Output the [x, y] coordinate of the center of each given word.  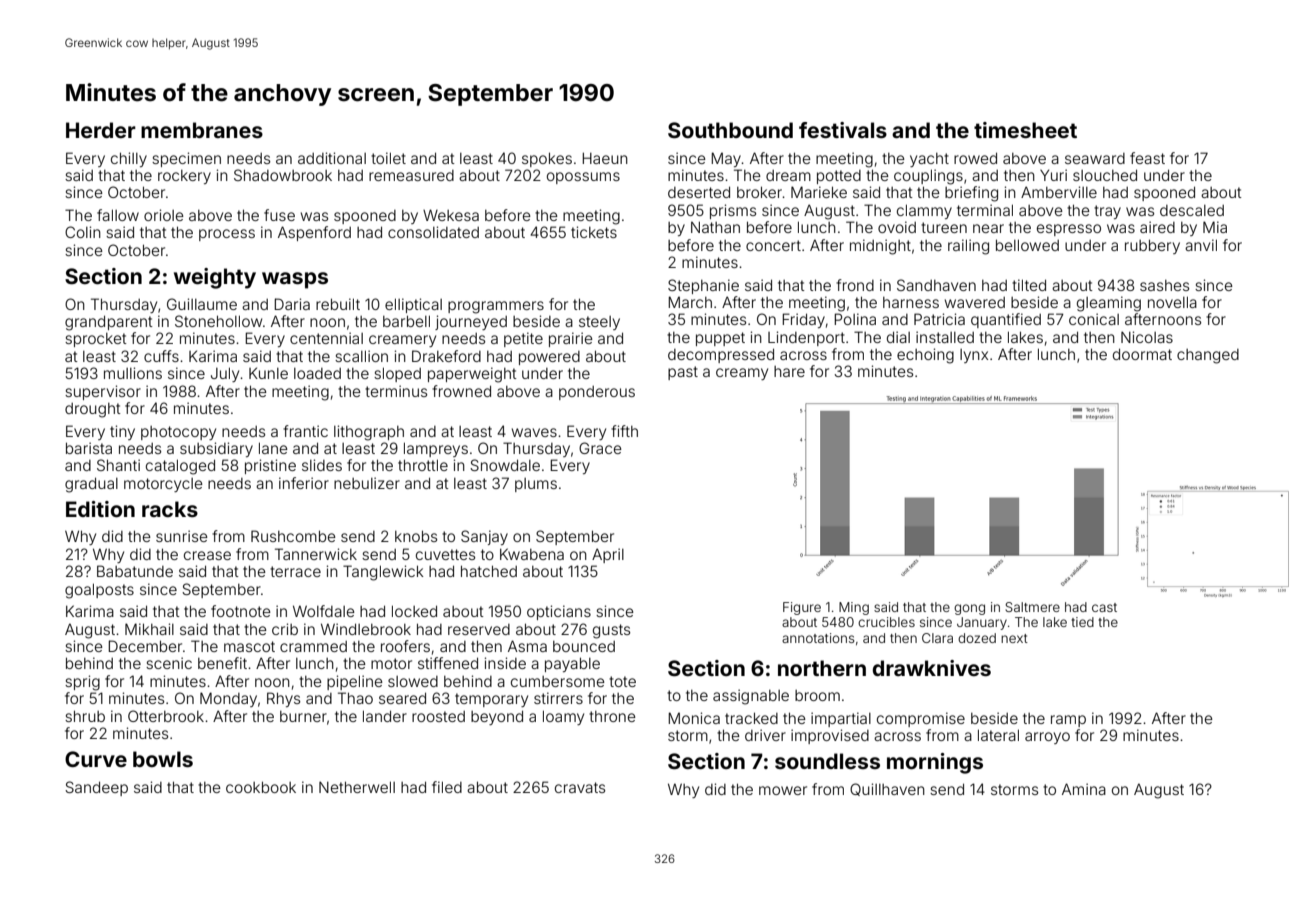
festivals [843, 130]
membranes [202, 130]
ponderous [597, 393]
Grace [600, 448]
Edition [100, 509]
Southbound [730, 130]
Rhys [283, 699]
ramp [1068, 721]
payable [572, 664]
